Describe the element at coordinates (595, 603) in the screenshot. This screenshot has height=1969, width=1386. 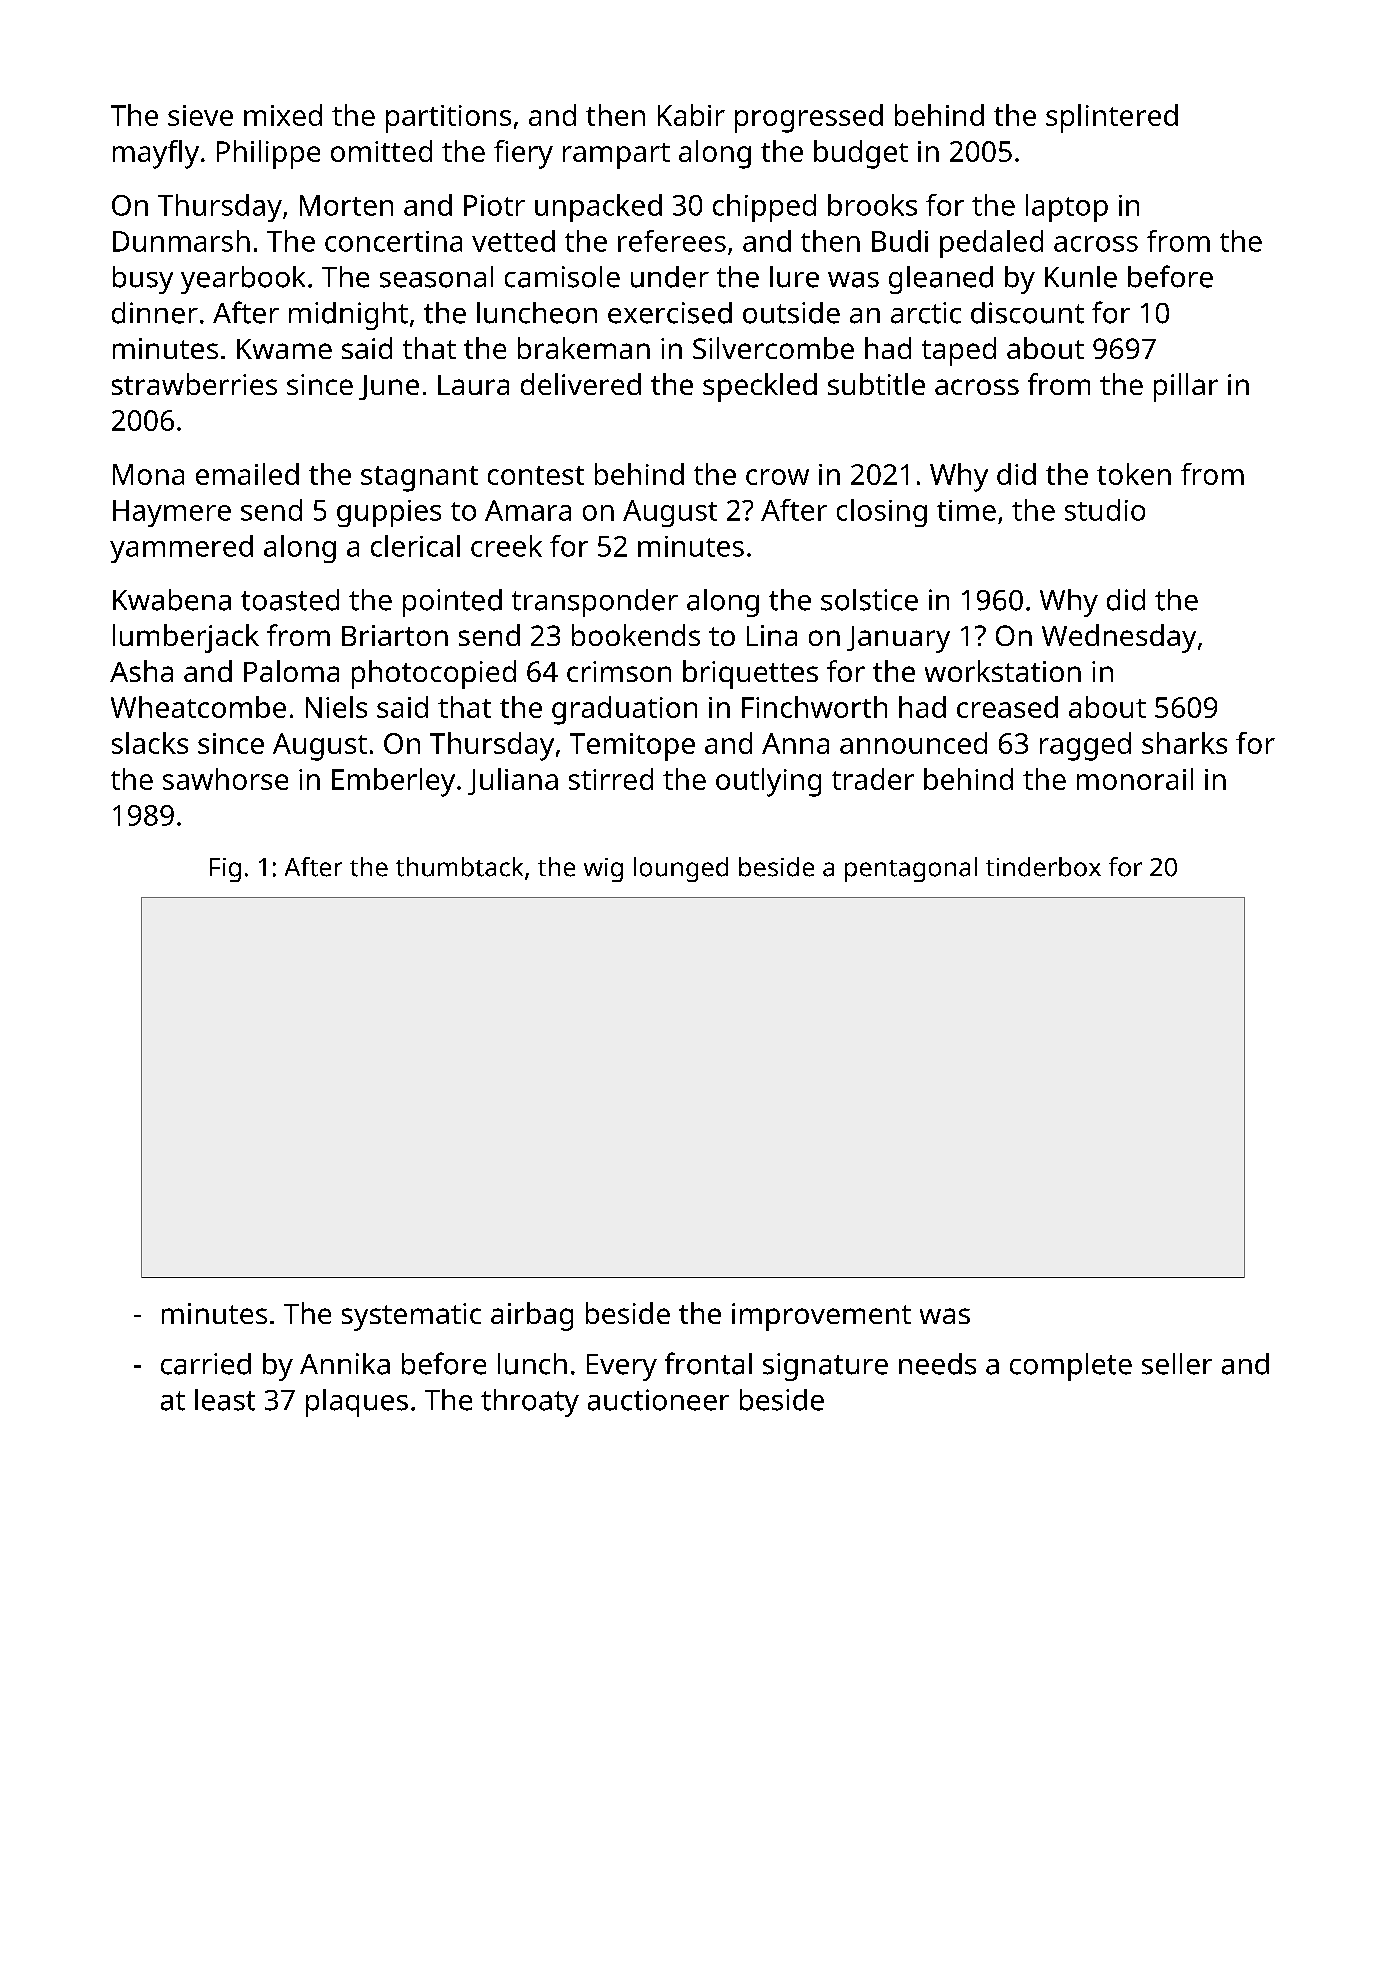
I see `transponder` at that location.
